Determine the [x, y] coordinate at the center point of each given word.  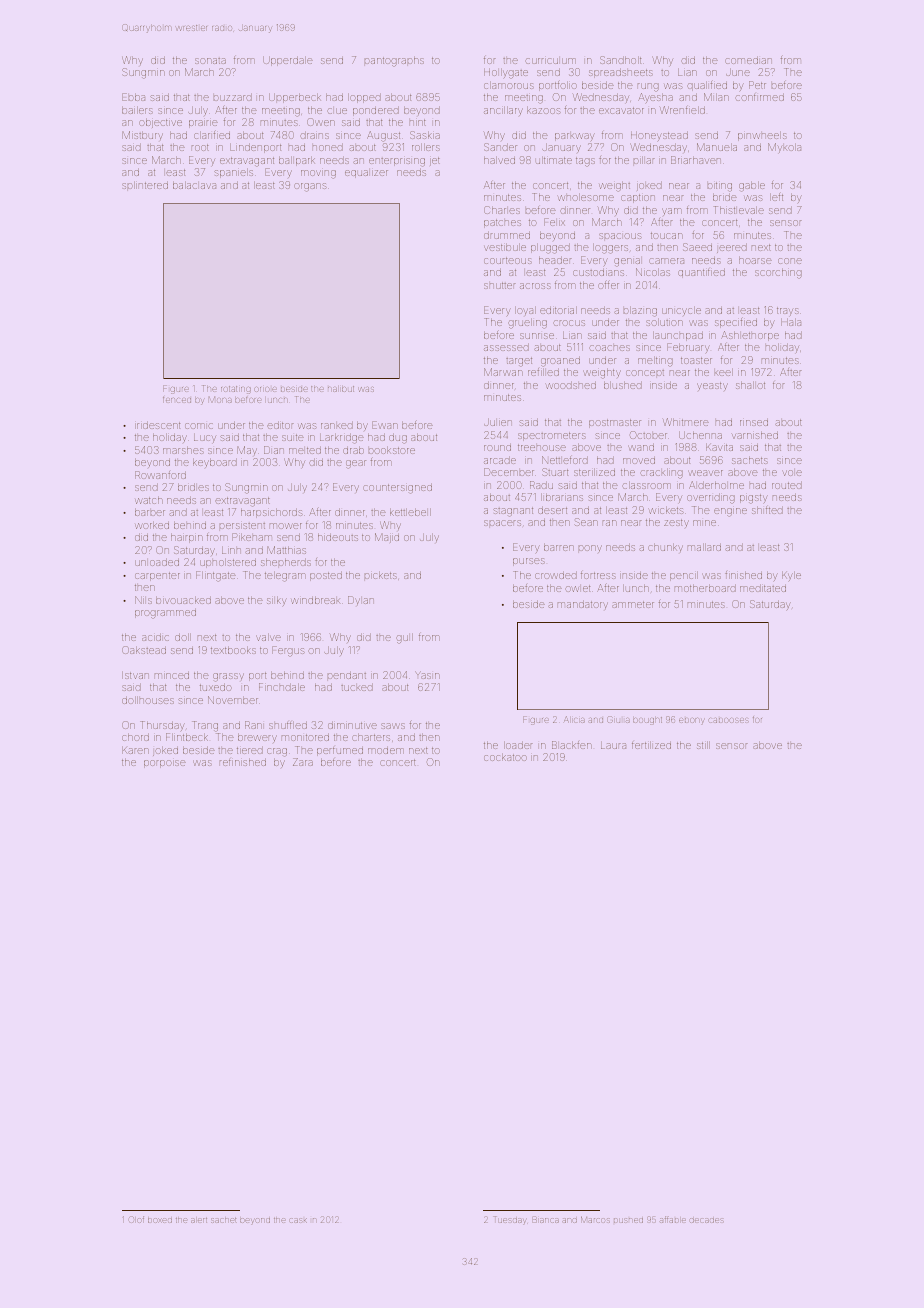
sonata [210, 61]
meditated [763, 588]
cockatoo [505, 757]
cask [298, 1220]
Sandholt [620, 60]
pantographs [394, 61]
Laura [613, 746]
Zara [303, 762]
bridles [193, 487]
